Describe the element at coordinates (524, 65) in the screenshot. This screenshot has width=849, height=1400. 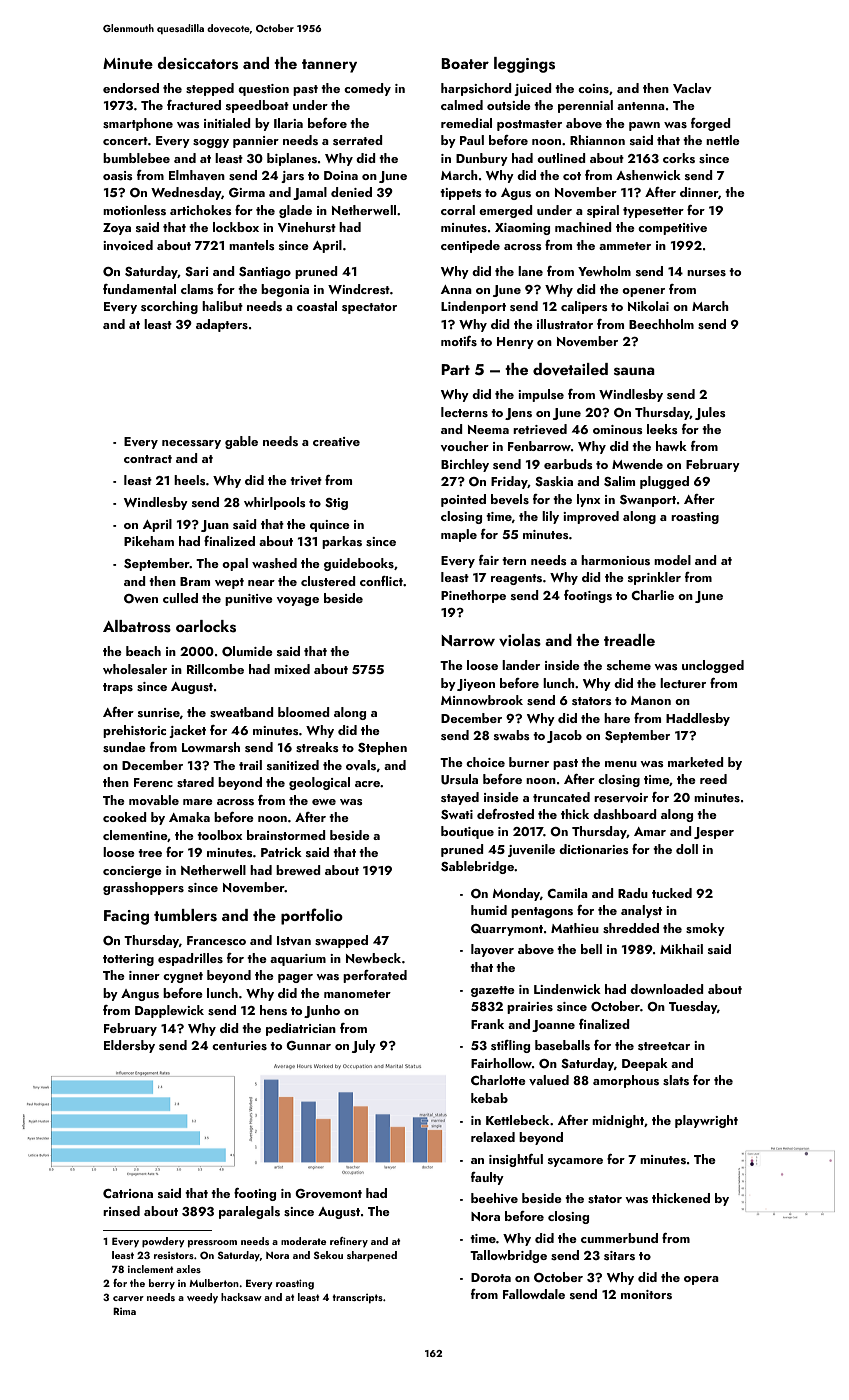
I see `leggings` at that location.
